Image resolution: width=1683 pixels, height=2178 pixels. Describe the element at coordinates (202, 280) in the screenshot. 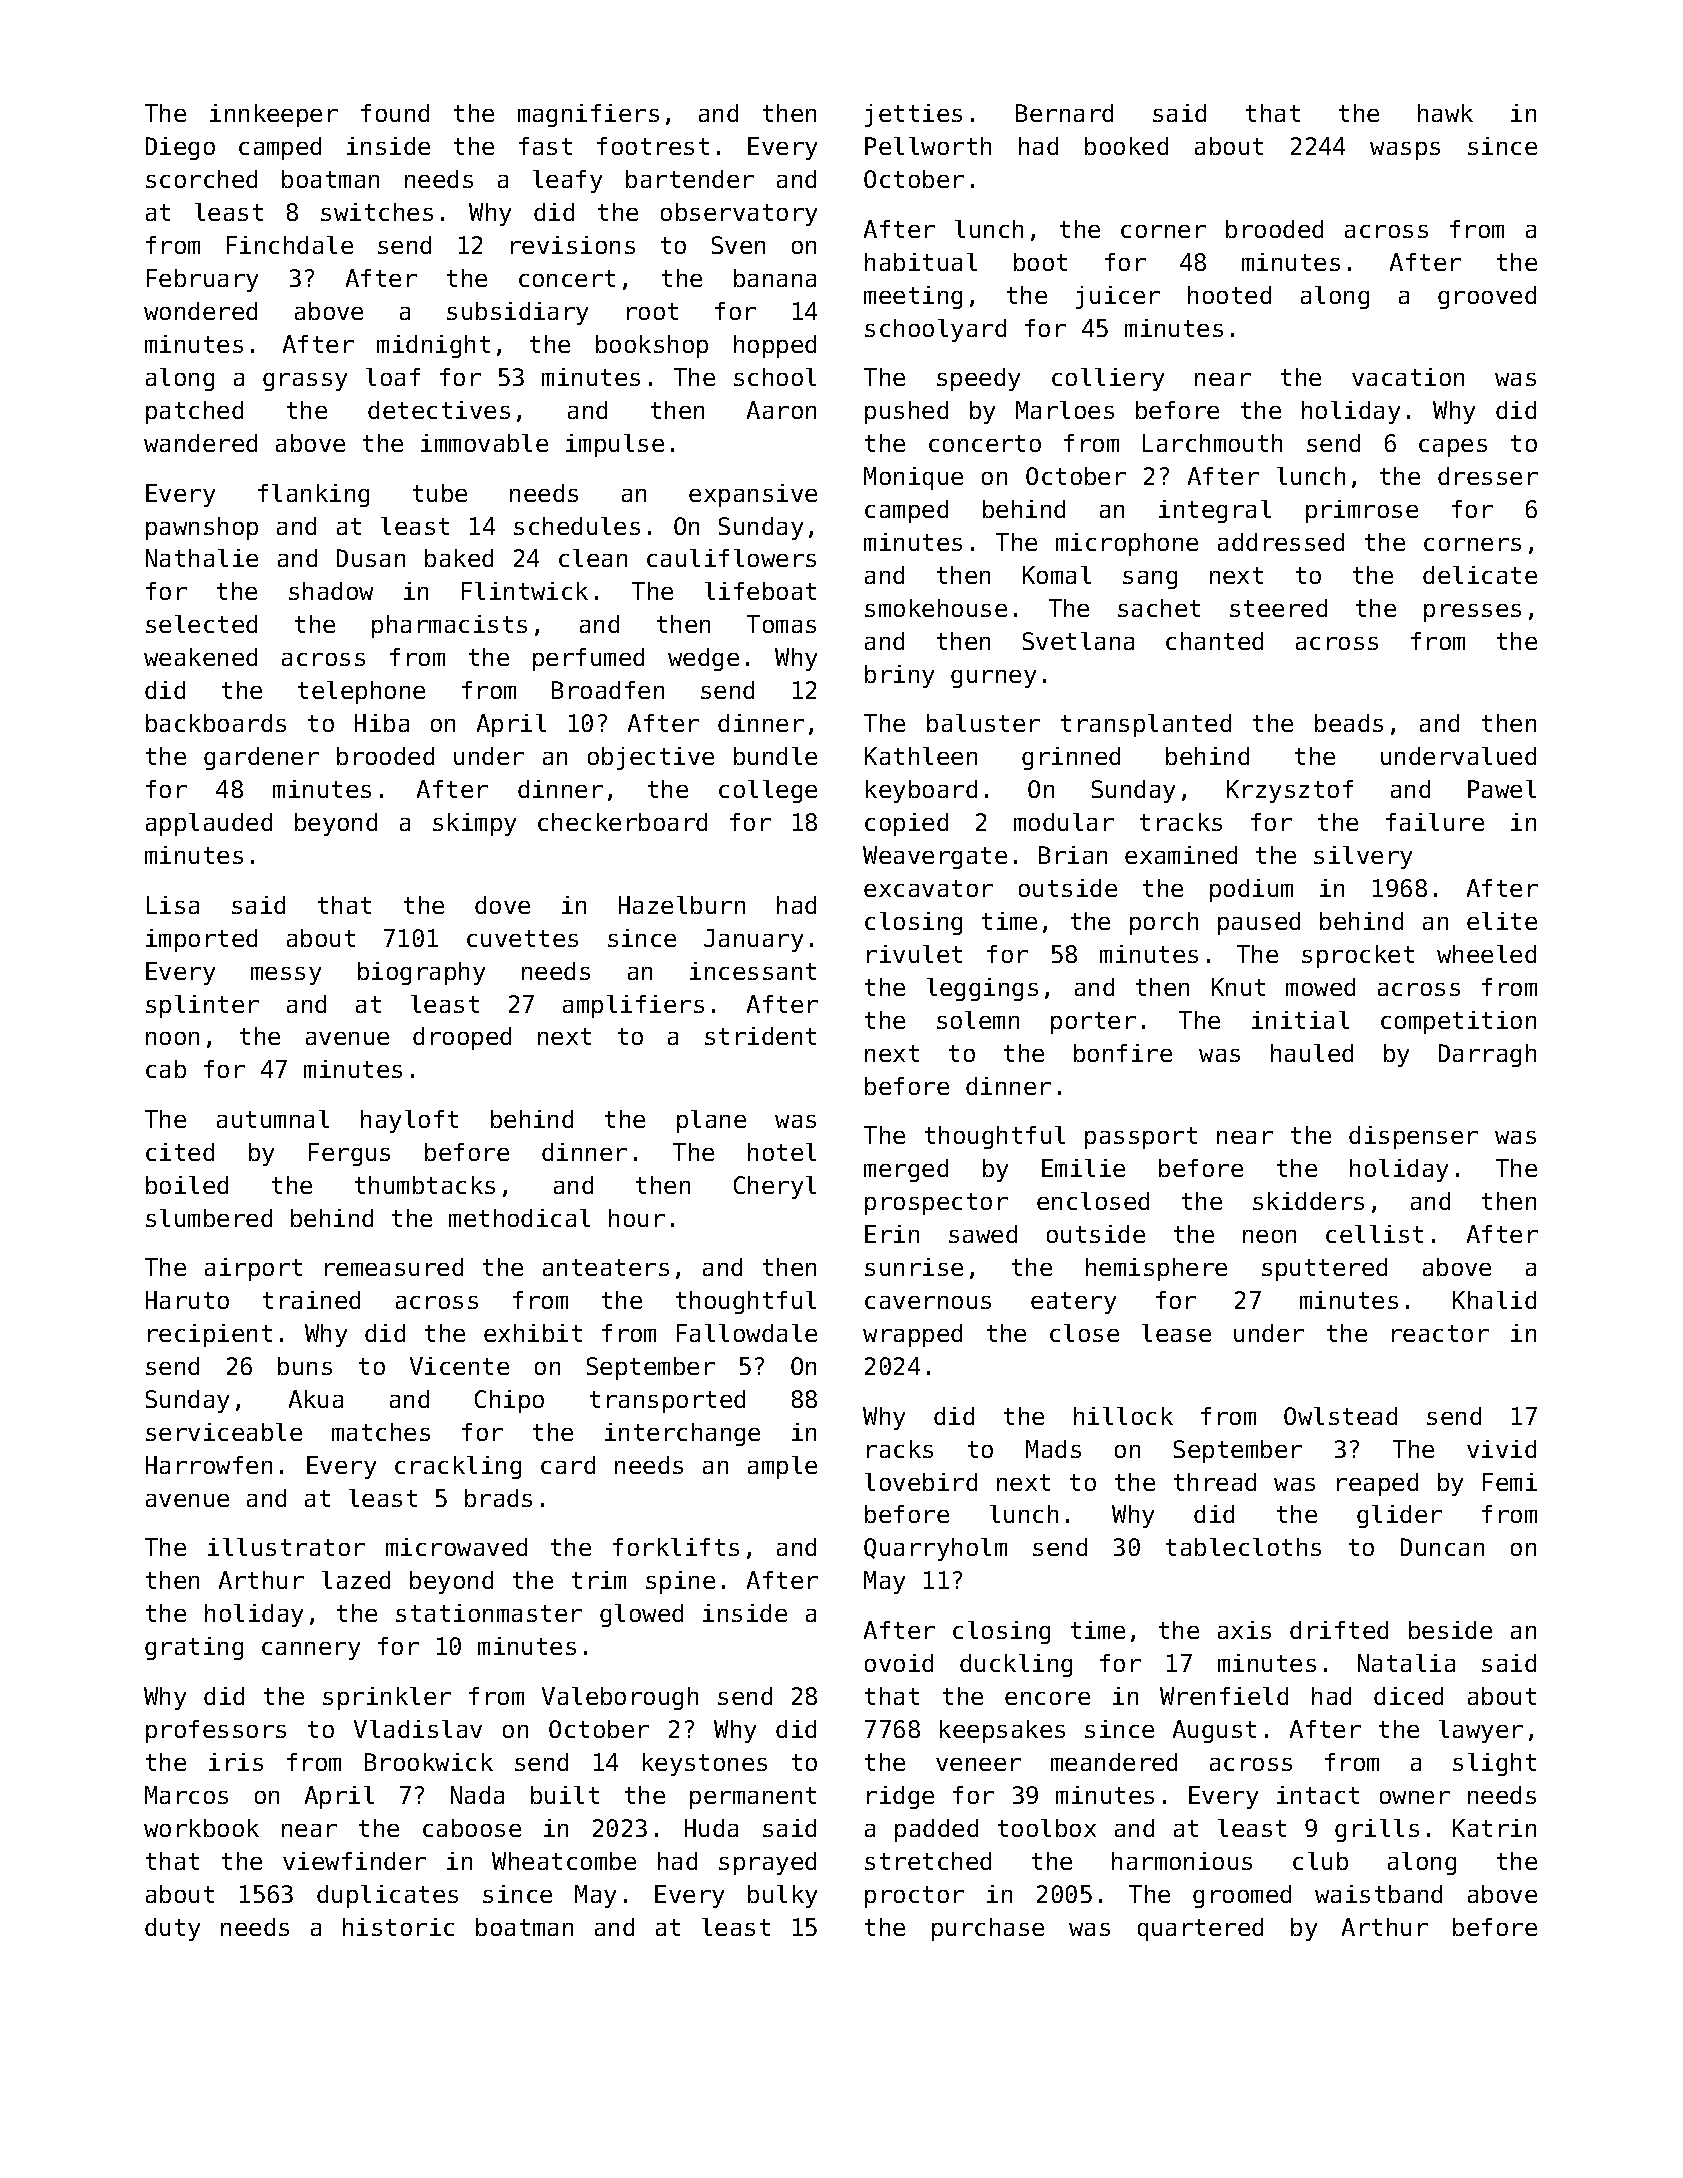

I see `February` at that location.
